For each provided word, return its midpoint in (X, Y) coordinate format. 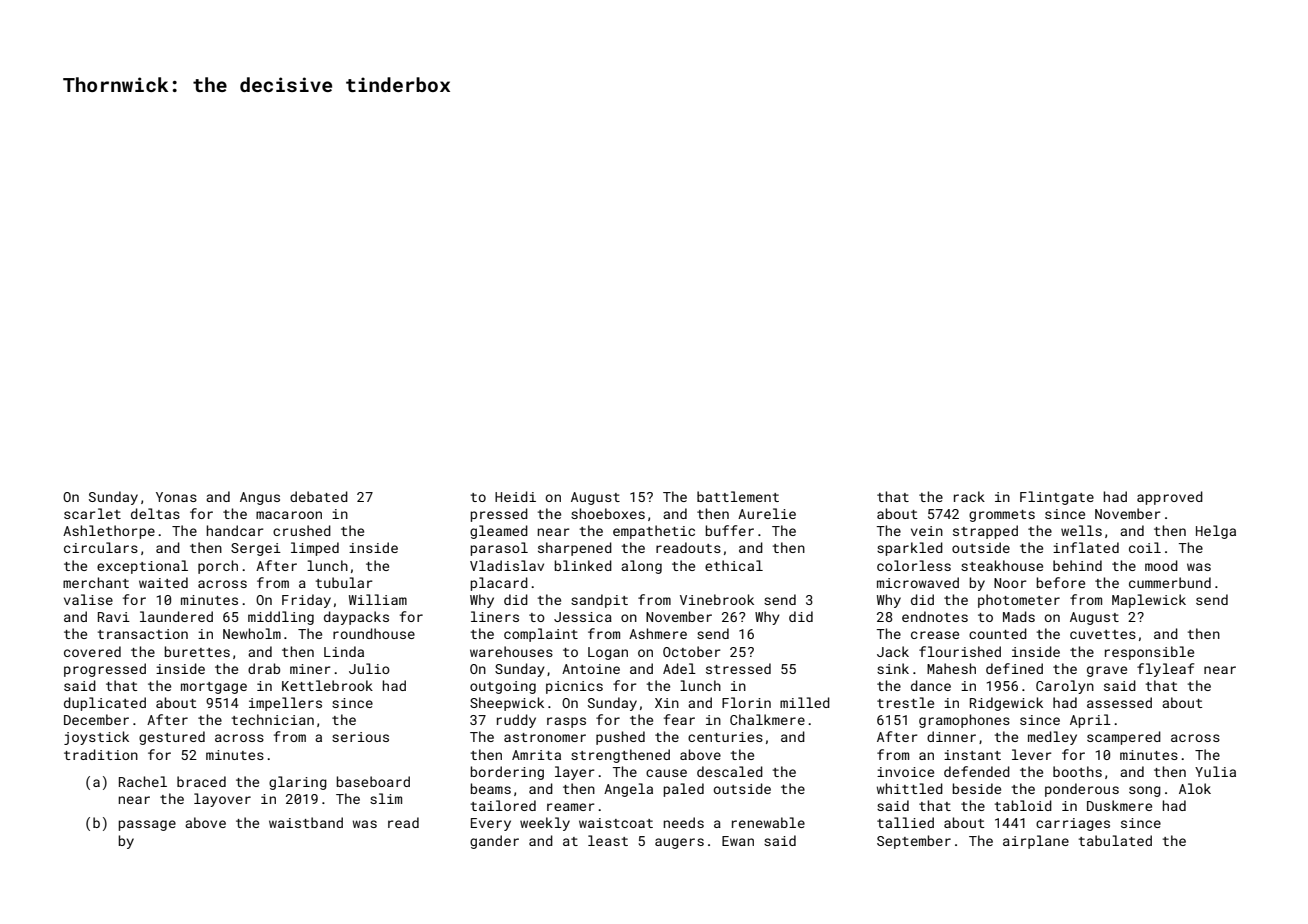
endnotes (935, 616)
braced (201, 781)
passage (147, 825)
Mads (1019, 616)
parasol (499, 549)
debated (319, 496)
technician (273, 719)
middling (281, 618)
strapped (985, 532)
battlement (738, 496)
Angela (628, 790)
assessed (1119, 702)
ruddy (516, 721)
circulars (101, 547)
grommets (1002, 516)
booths (1077, 771)
